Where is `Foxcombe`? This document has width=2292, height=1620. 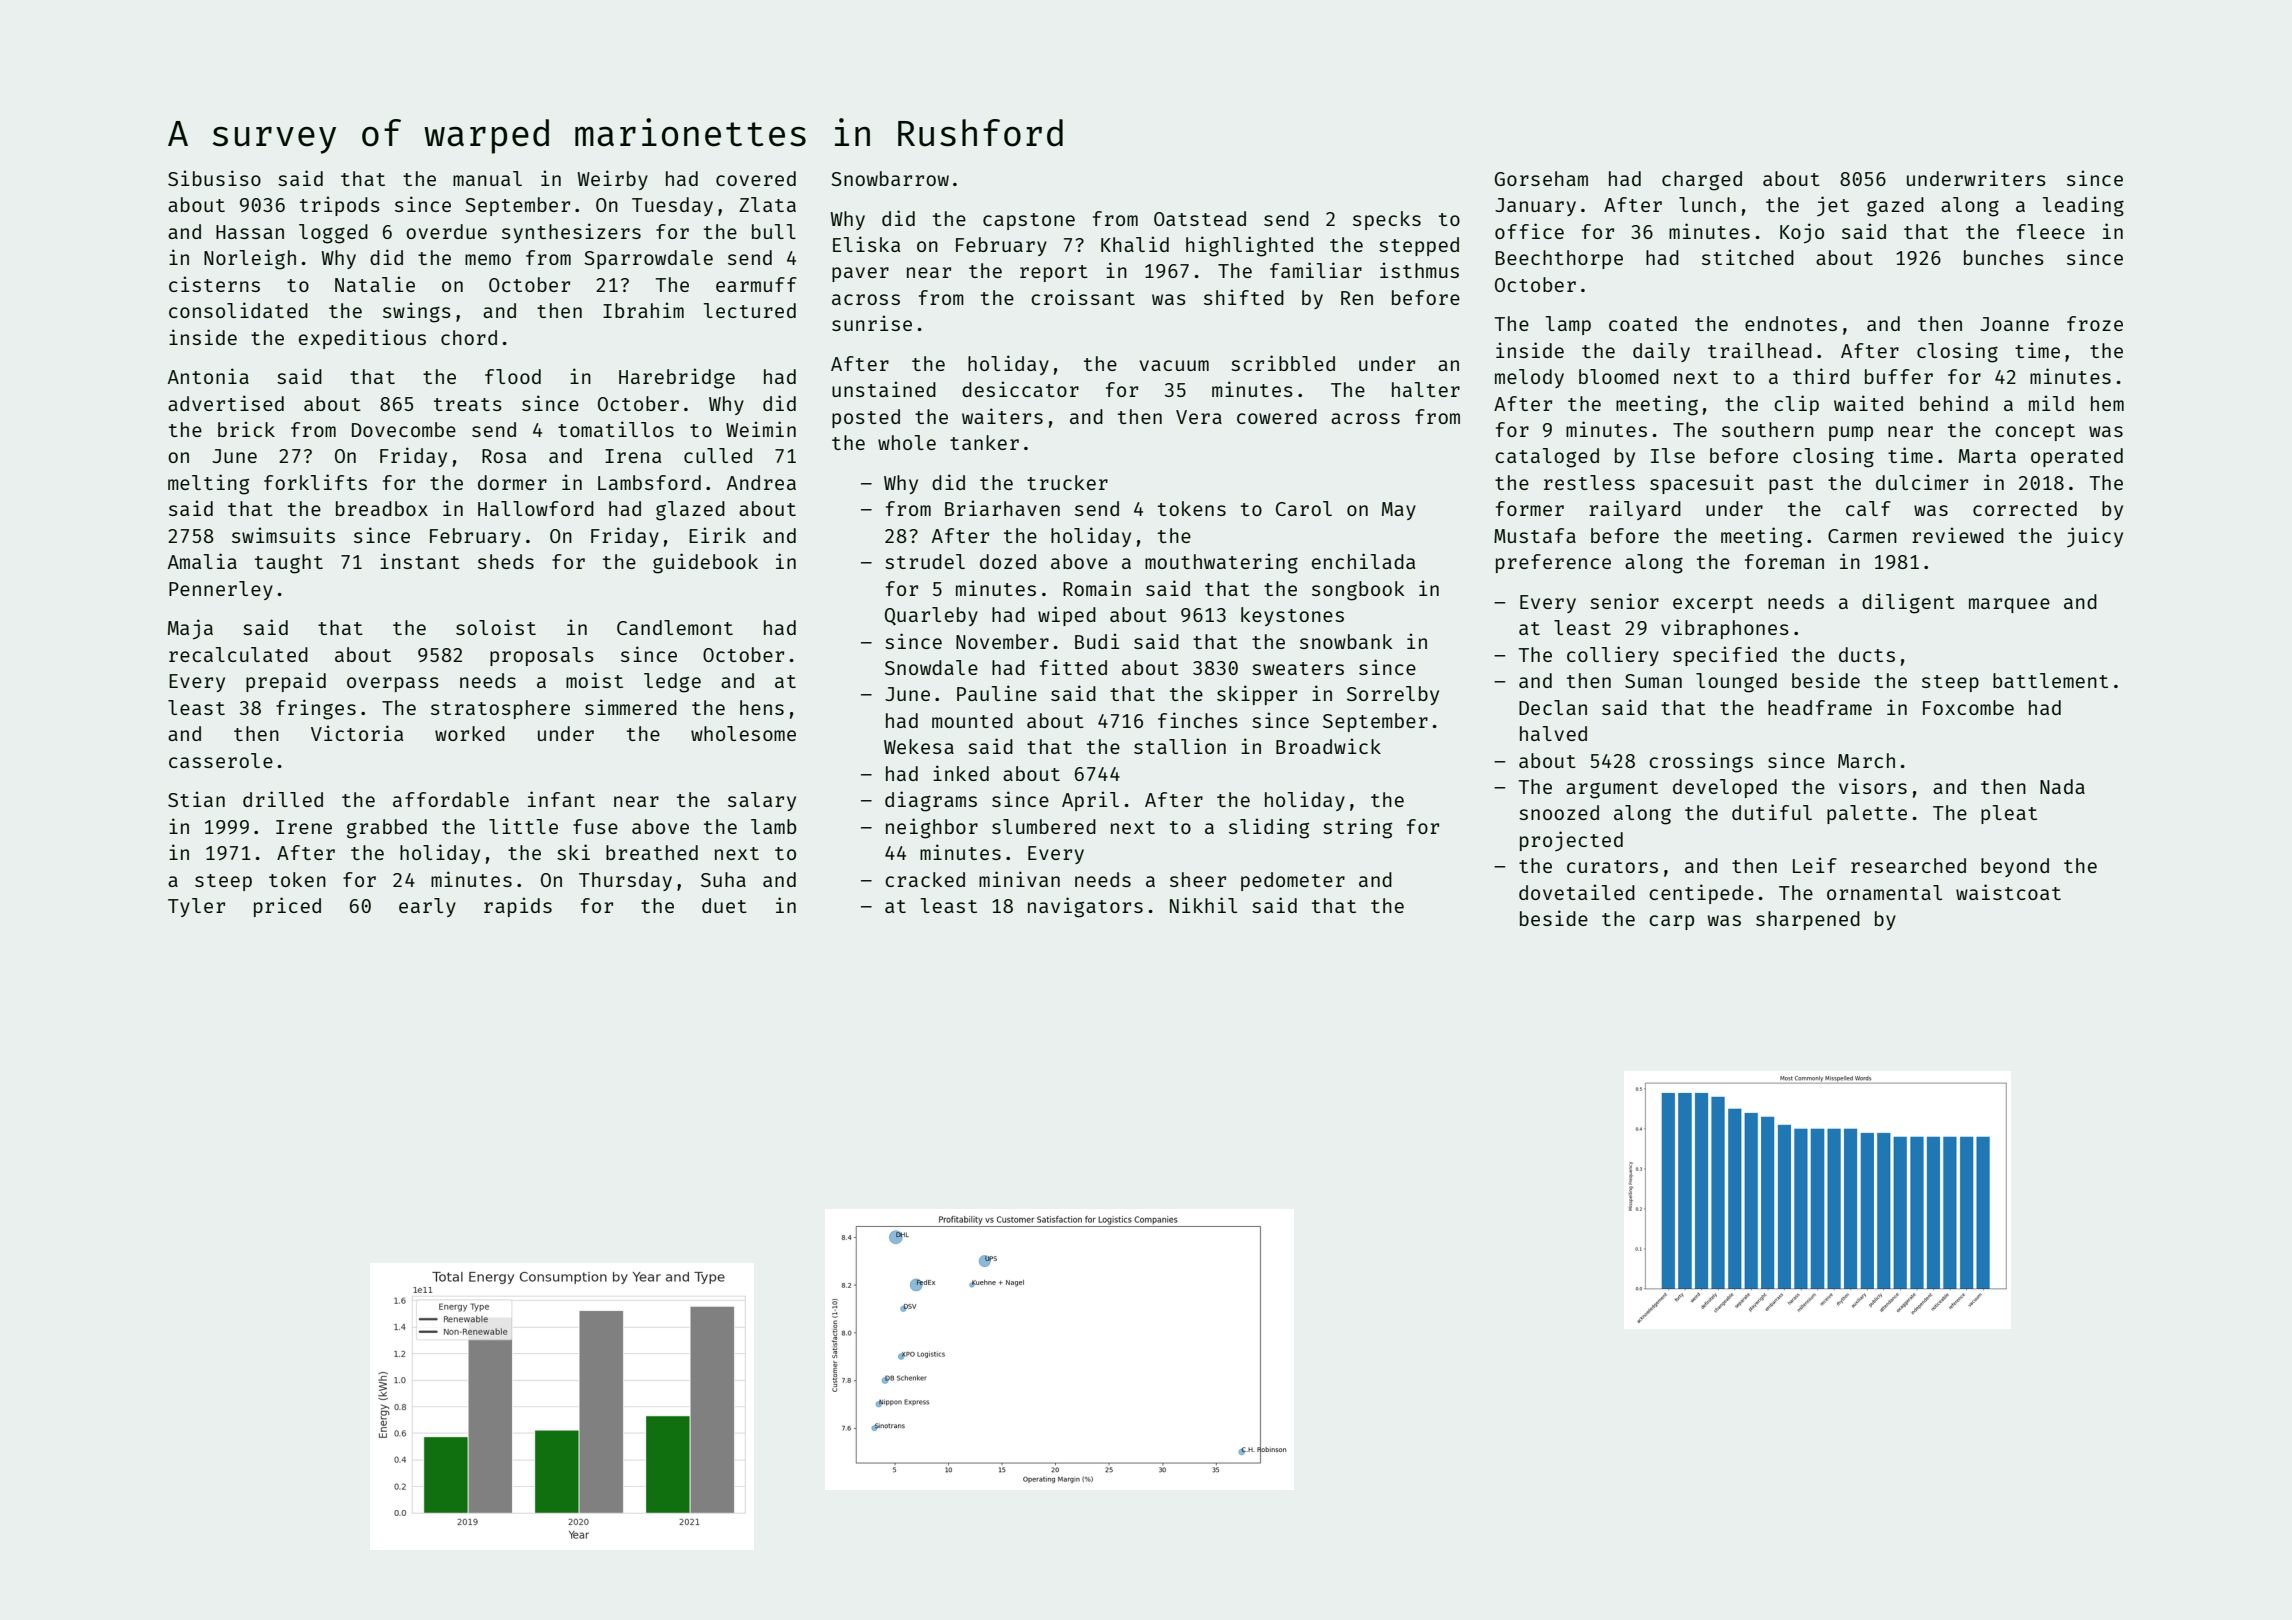
Foxcombe is located at coordinates (1968, 707).
